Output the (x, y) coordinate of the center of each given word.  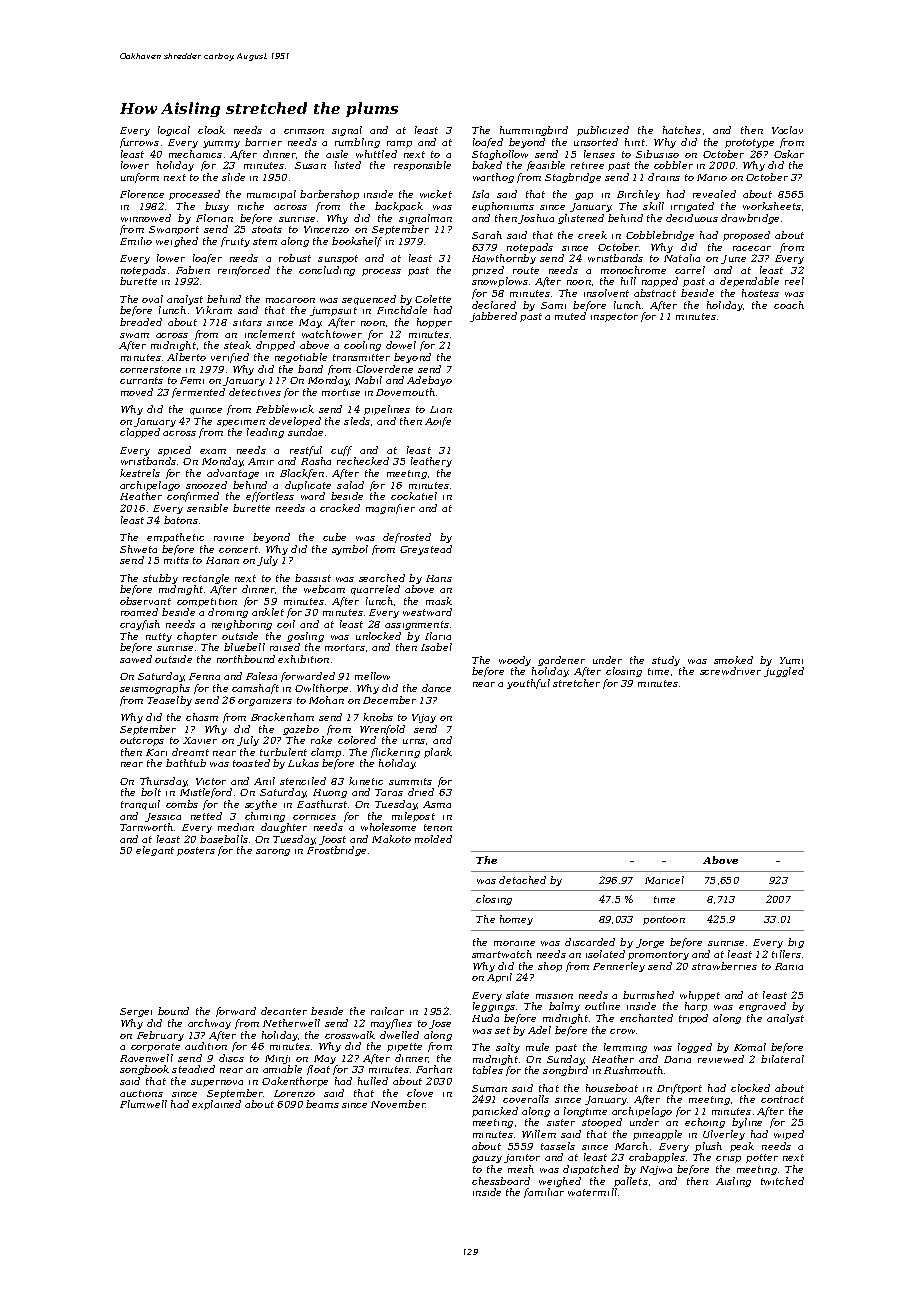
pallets (631, 1182)
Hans (439, 578)
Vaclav (787, 130)
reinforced (244, 271)
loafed (488, 143)
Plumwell (143, 1104)
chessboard (501, 1181)
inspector (614, 317)
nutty (159, 637)
